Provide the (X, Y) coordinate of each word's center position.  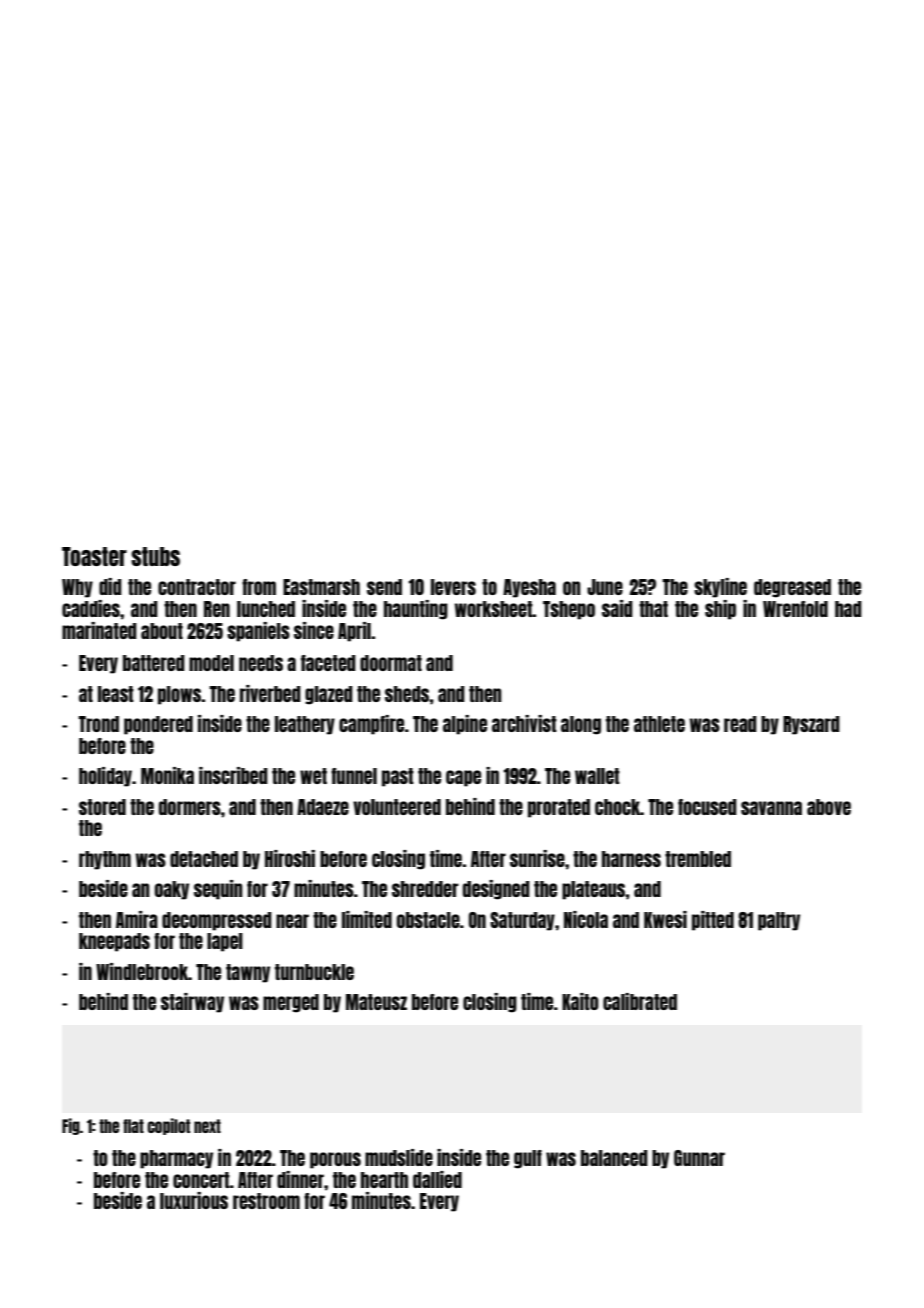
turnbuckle (314, 972)
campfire (371, 725)
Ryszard (811, 725)
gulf (528, 1159)
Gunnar (699, 1158)
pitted (713, 921)
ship (720, 610)
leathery (305, 725)
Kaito (580, 1001)
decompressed (217, 921)
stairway (192, 1003)
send (384, 587)
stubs (155, 556)
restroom (266, 1201)
